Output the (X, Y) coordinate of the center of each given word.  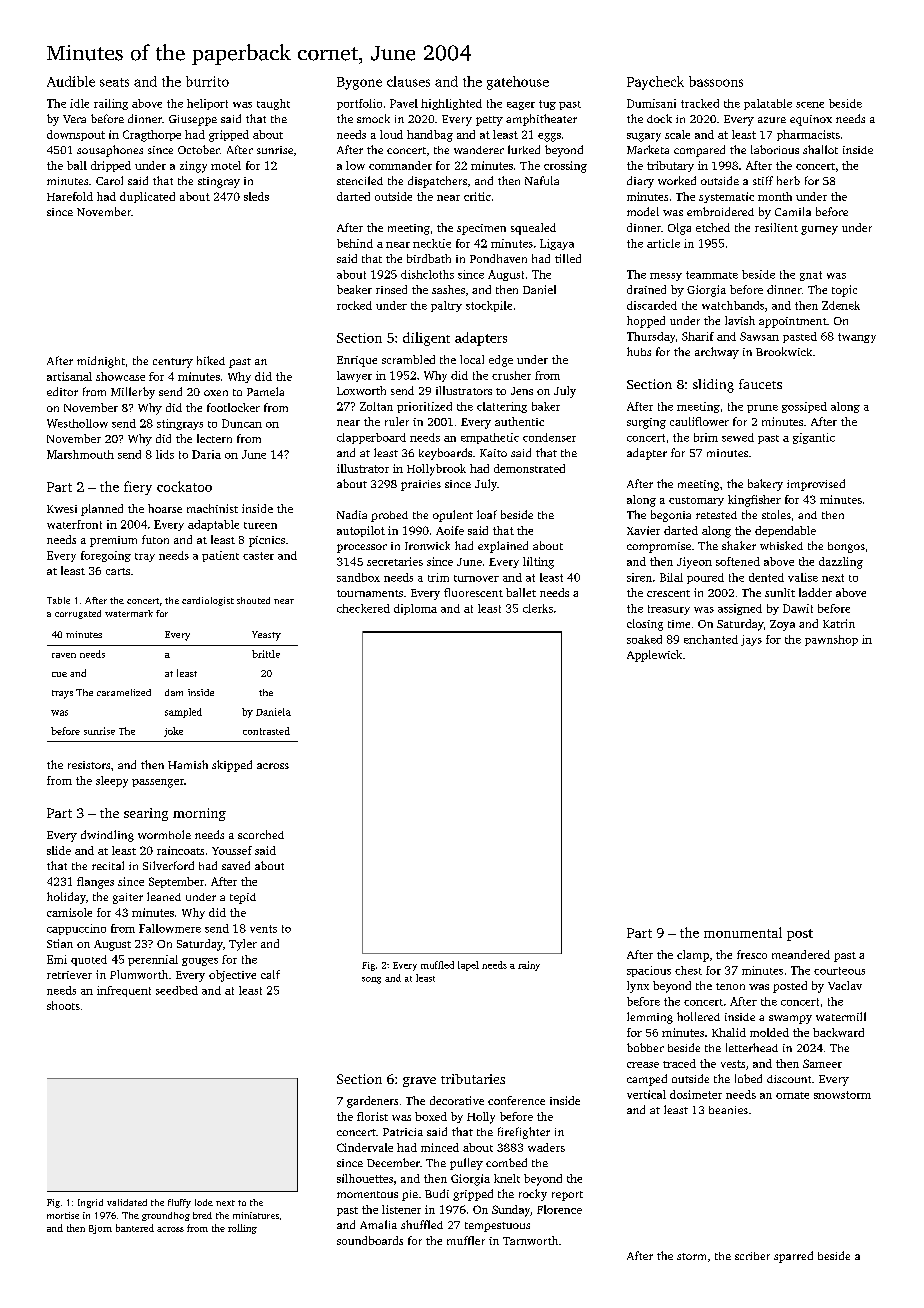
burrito (207, 81)
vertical (646, 1094)
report (567, 1196)
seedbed (177, 990)
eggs (549, 137)
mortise (63, 1215)
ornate (792, 1095)
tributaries (473, 1079)
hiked (211, 360)
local (472, 359)
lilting (538, 563)
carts (118, 571)
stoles (776, 514)
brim (706, 437)
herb (788, 180)
